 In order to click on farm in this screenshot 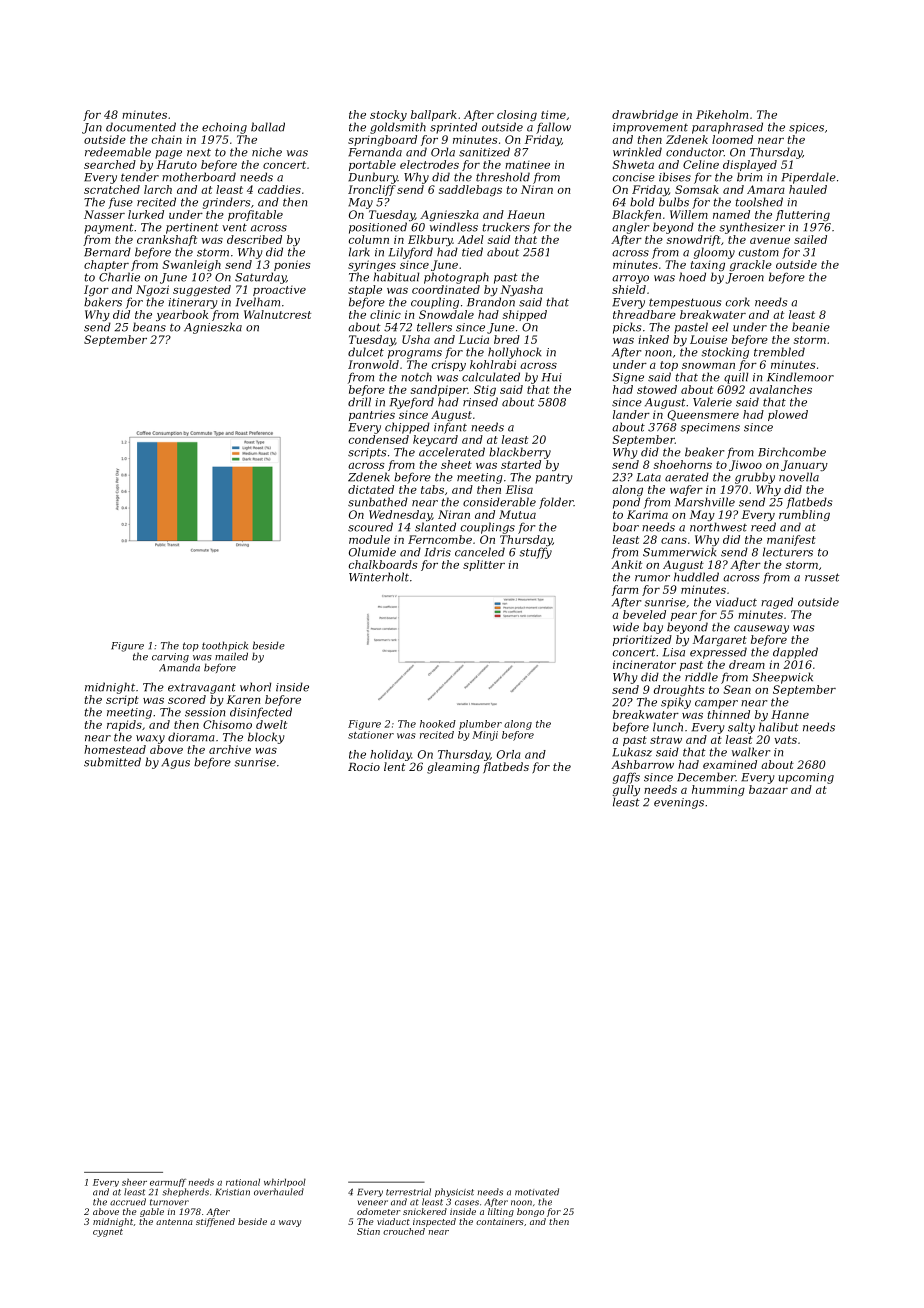, I will do `click(625, 590)`.
